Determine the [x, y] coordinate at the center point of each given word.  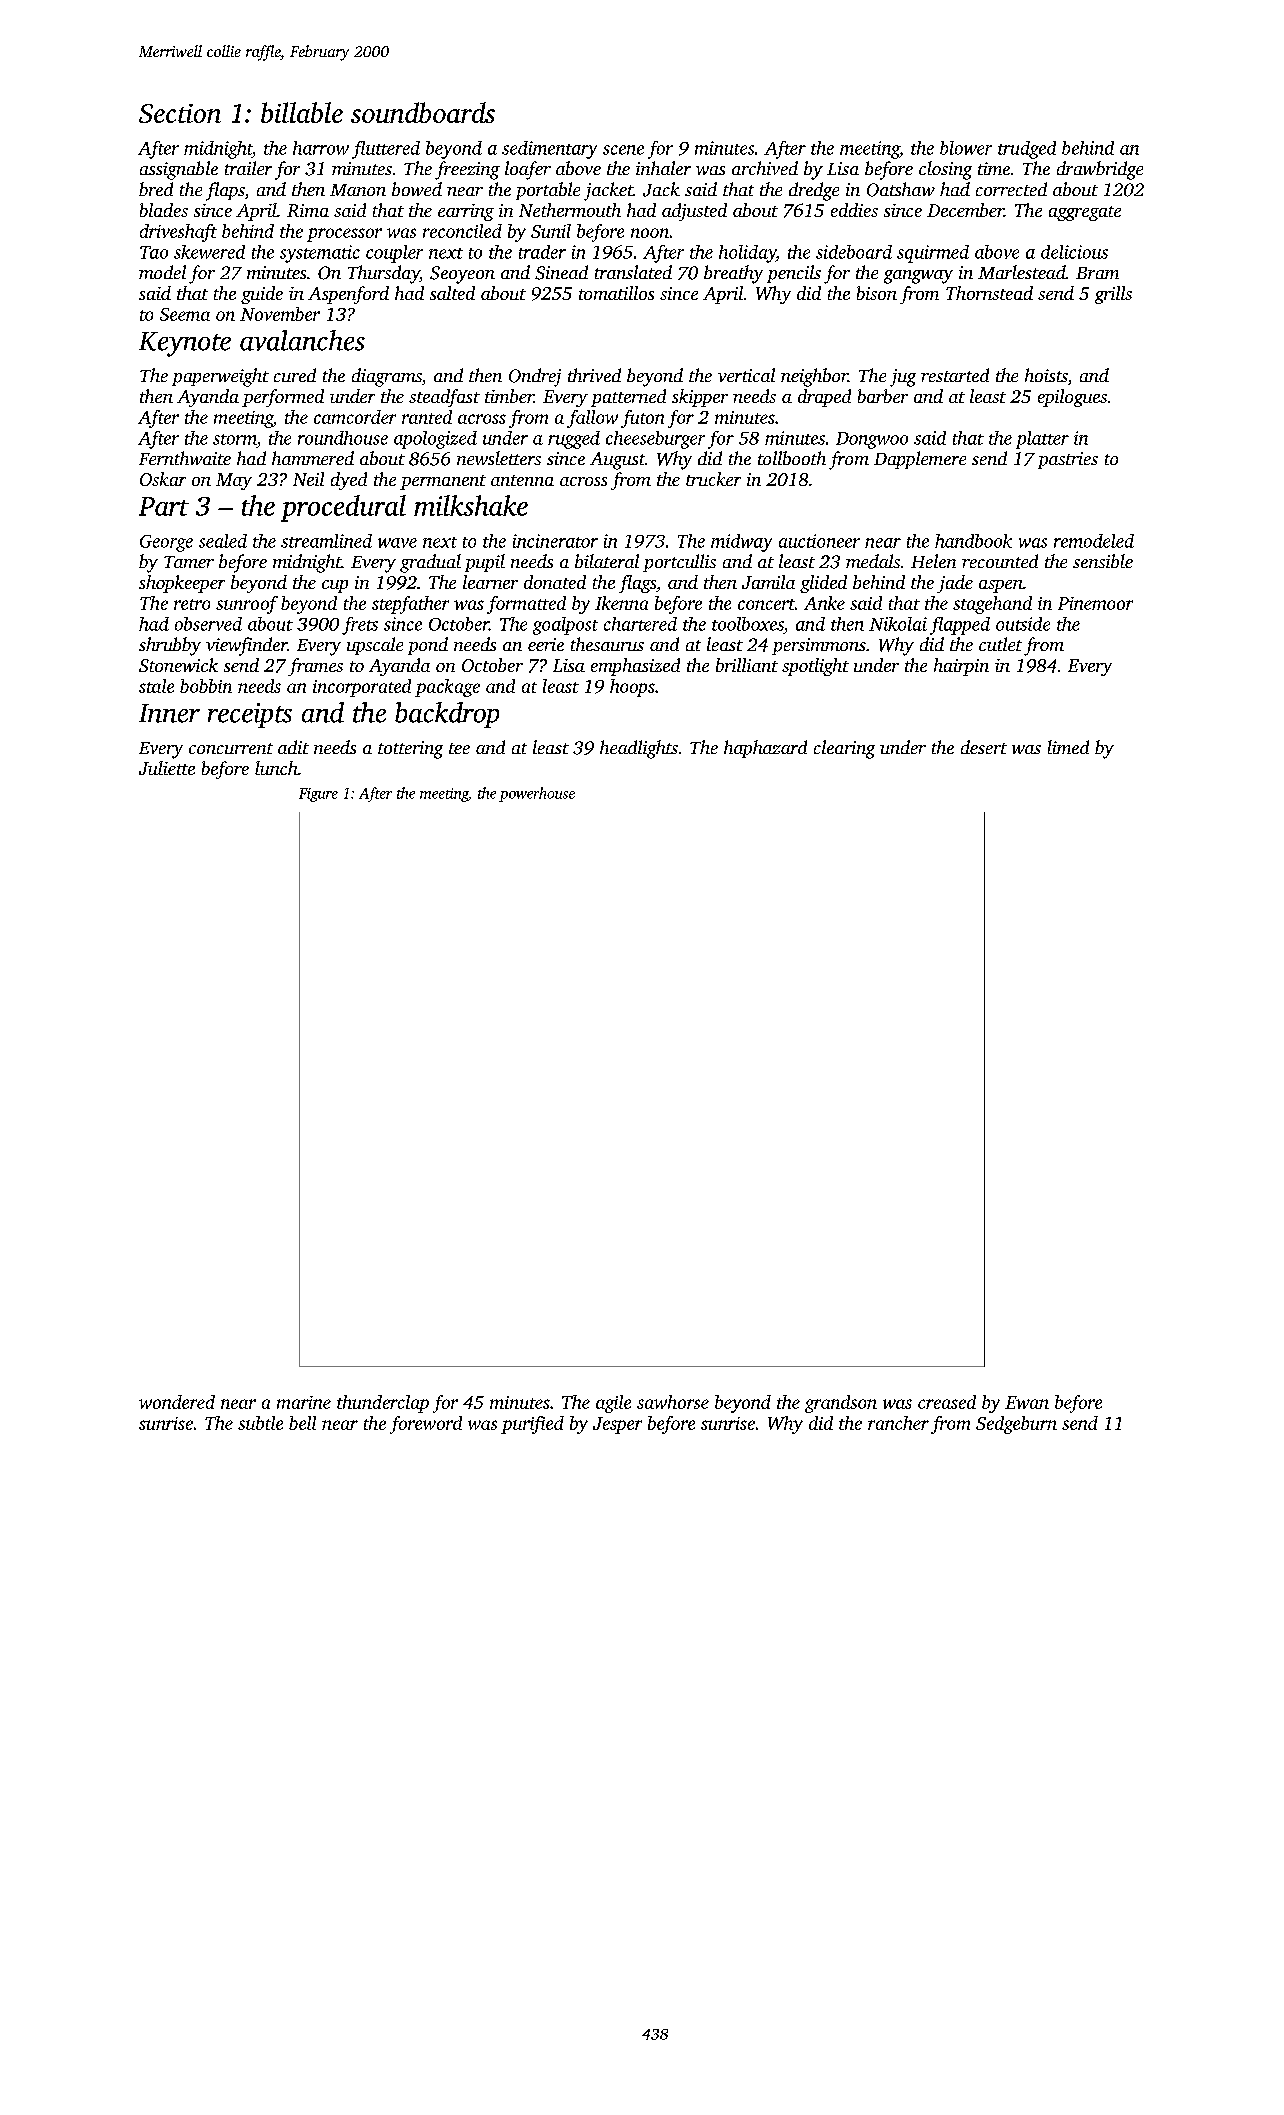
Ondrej [535, 377]
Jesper [617, 1425]
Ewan [1027, 1402]
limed [1068, 747]
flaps [225, 191]
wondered [177, 1402]
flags [637, 584]
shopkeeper [182, 584]
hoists [1046, 375]
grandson [841, 1404]
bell [302, 1423]
